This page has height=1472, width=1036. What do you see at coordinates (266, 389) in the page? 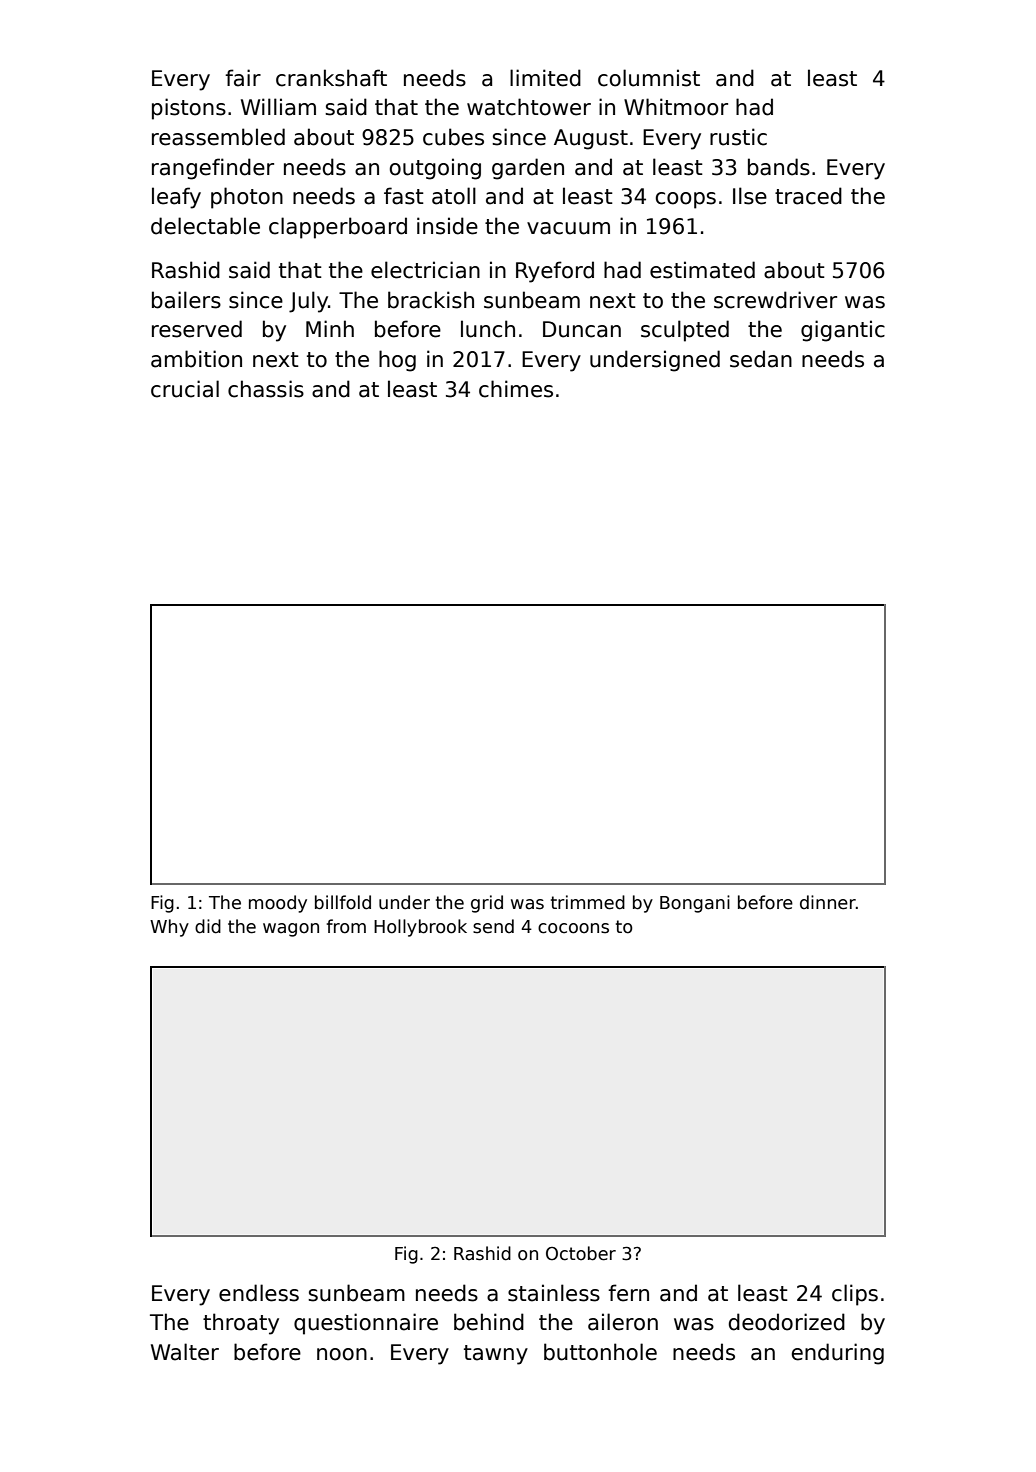
I see `chassis` at bounding box center [266, 389].
